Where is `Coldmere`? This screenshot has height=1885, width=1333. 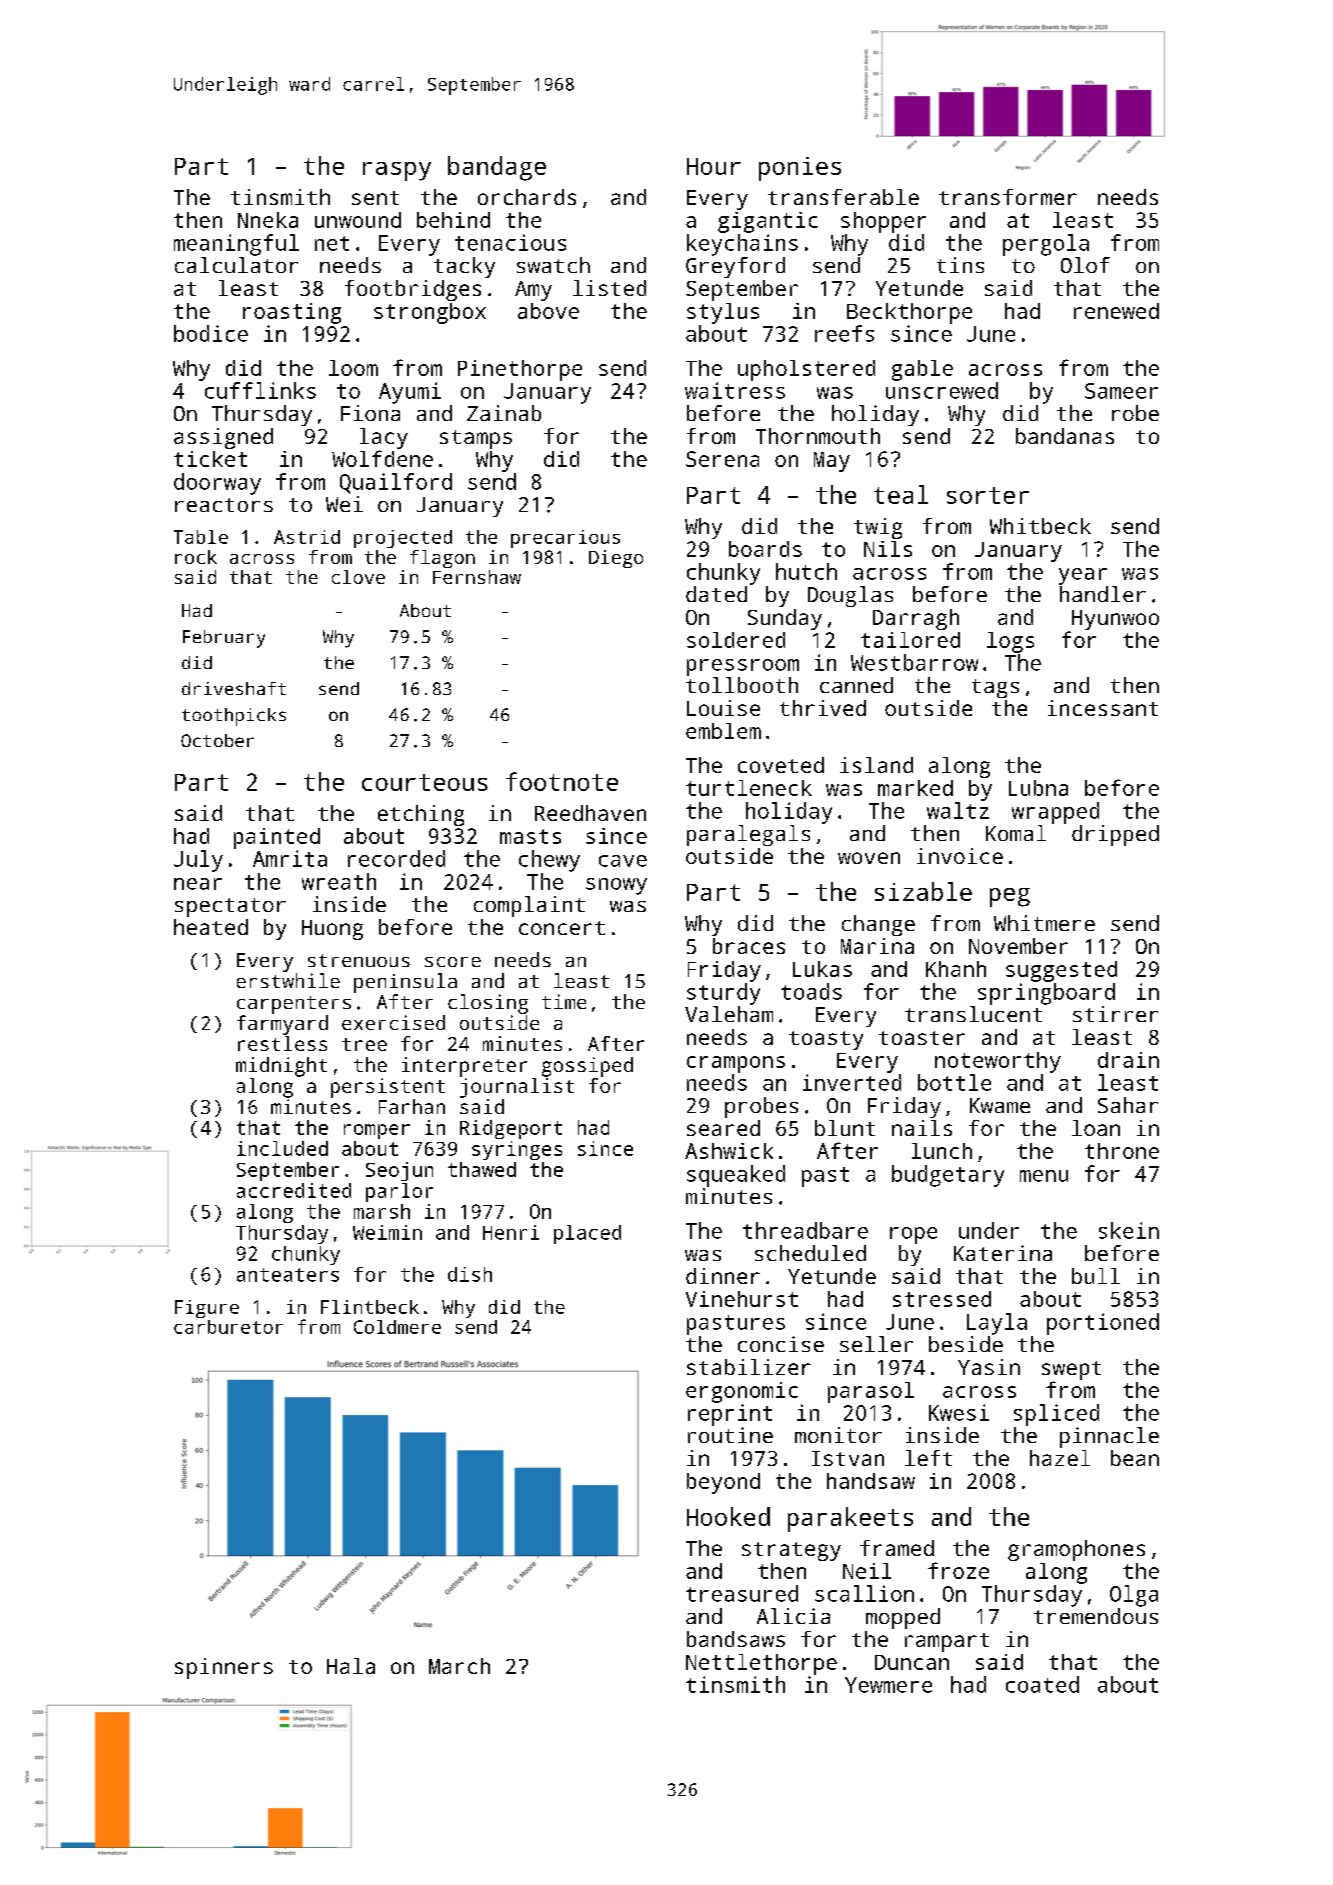 Coldmere is located at coordinates (397, 1327).
